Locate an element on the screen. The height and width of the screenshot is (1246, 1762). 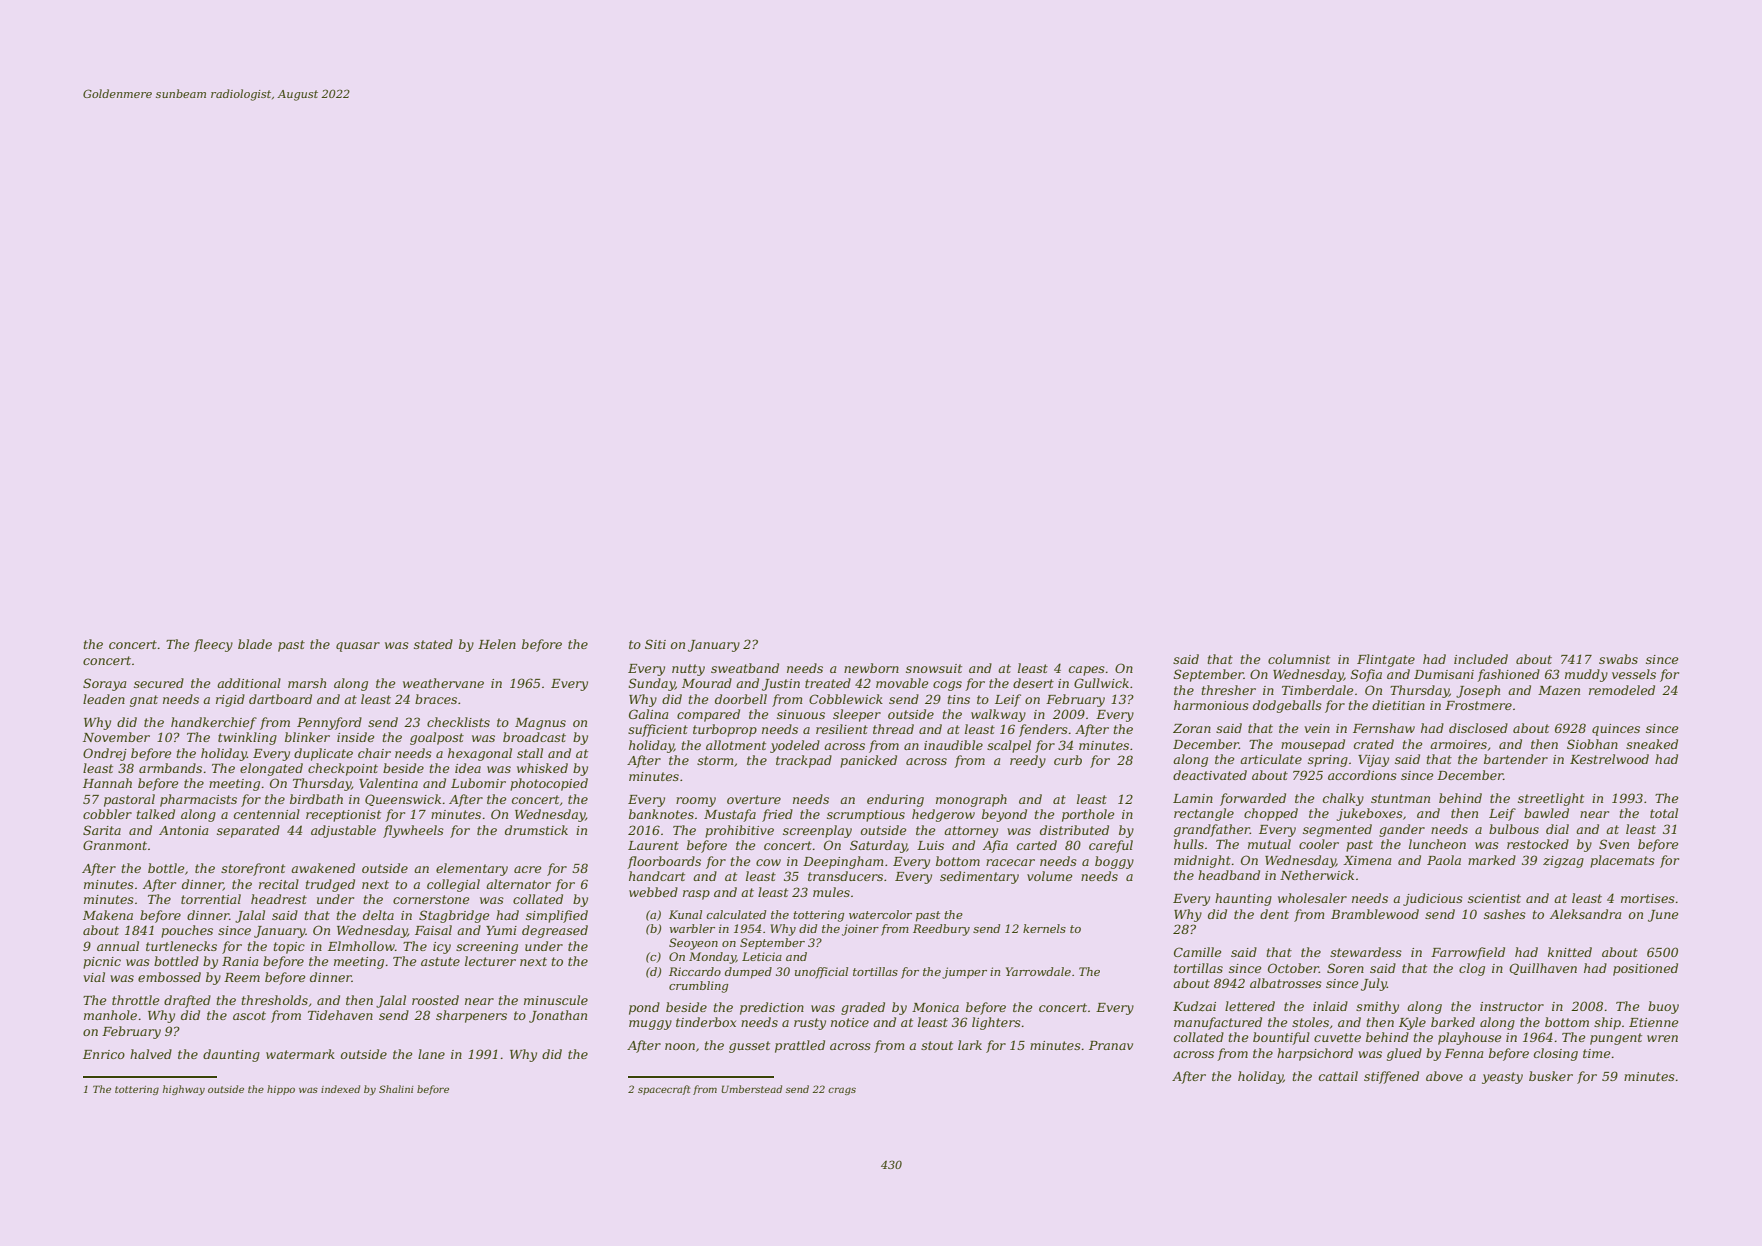
Shalini is located at coordinates (396, 1089).
